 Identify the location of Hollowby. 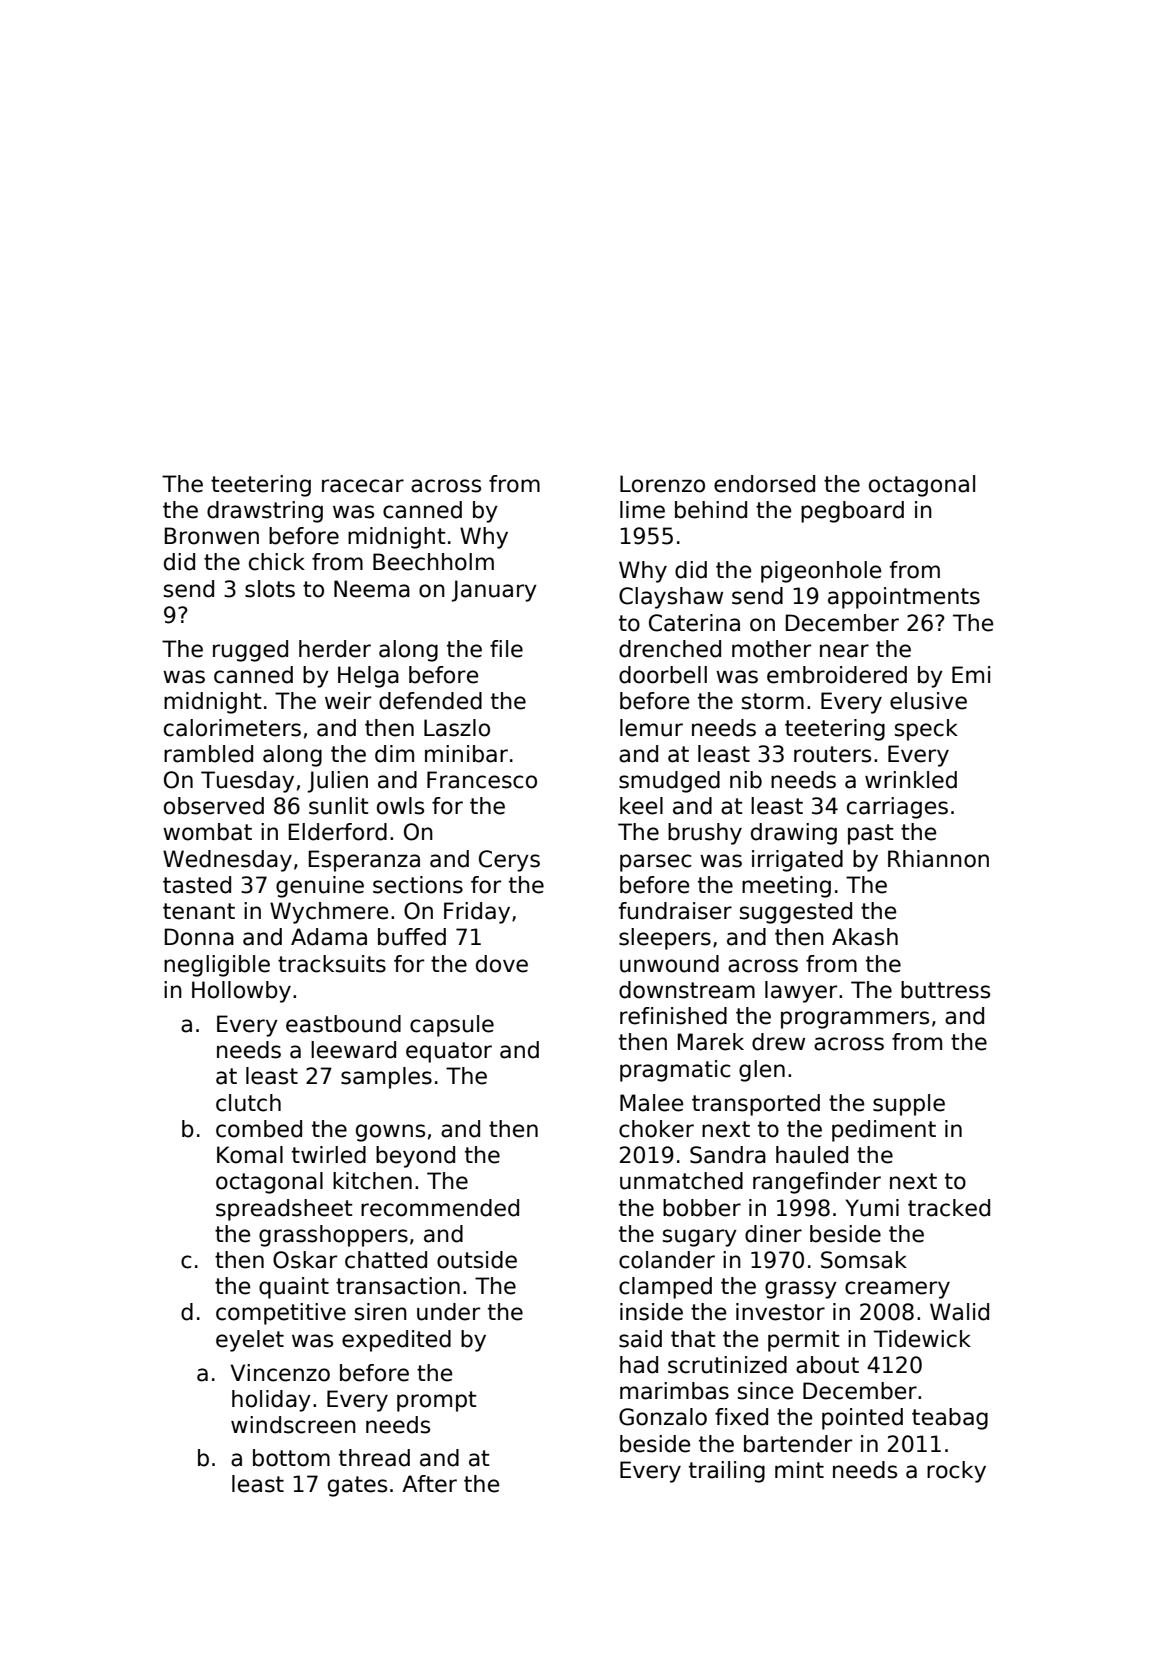
(241, 992).
